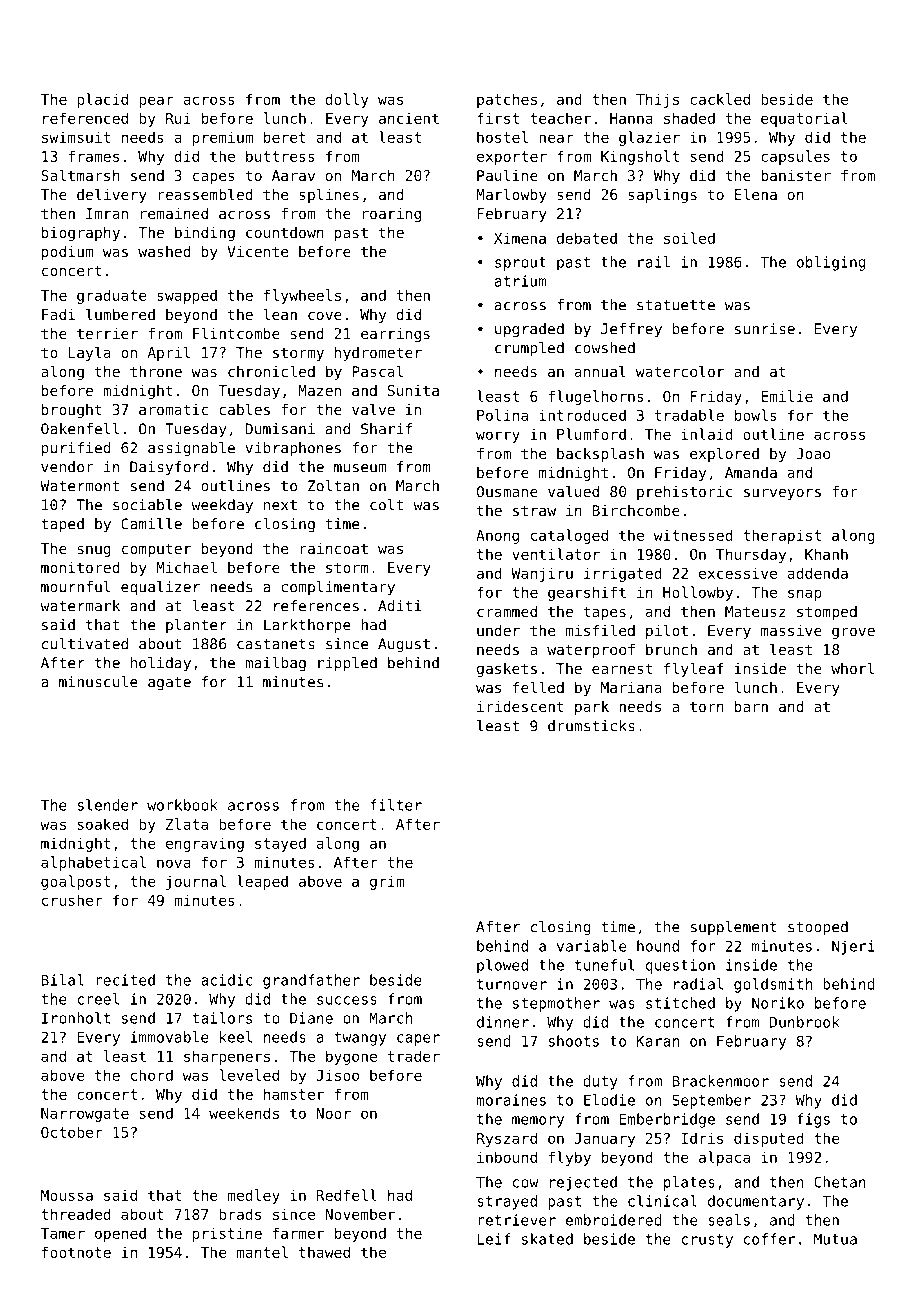  What do you see at coordinates (698, 984) in the screenshot?
I see `radial` at bounding box center [698, 984].
